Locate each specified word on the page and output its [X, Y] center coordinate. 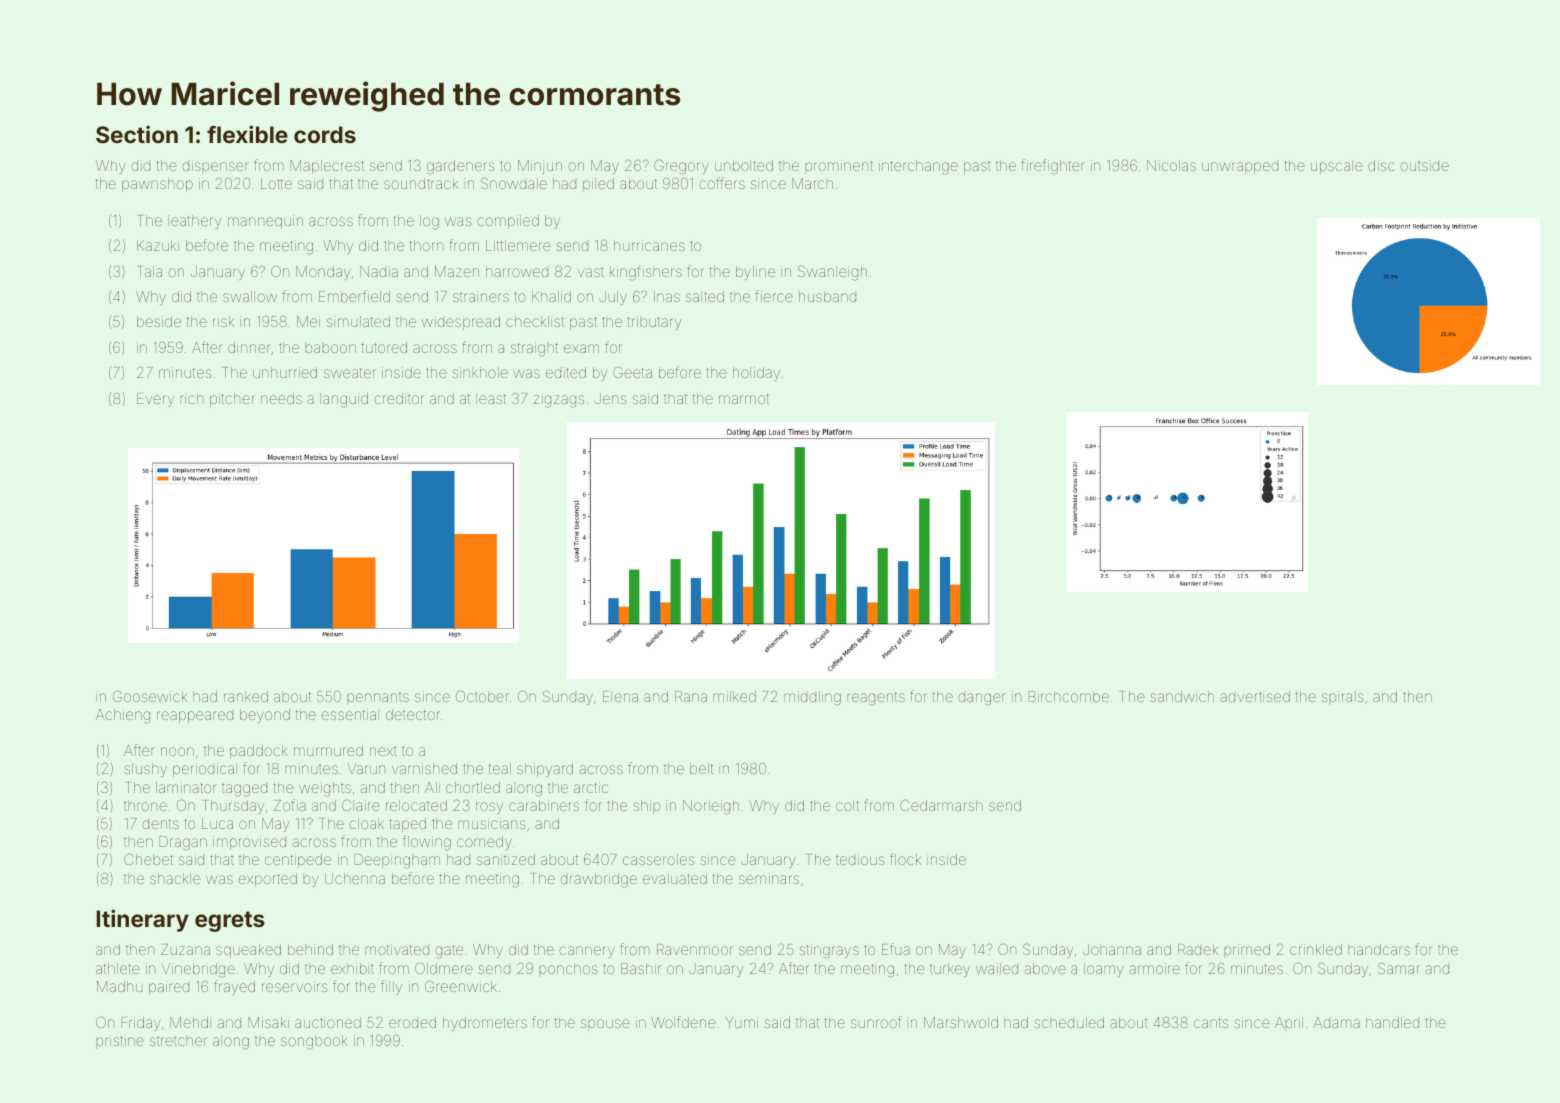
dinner [249, 347]
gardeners [460, 167]
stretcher [178, 1040]
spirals [1342, 698]
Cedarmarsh [941, 805]
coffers [722, 183]
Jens [610, 398]
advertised [1255, 696]
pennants [378, 699]
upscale [1337, 167]
